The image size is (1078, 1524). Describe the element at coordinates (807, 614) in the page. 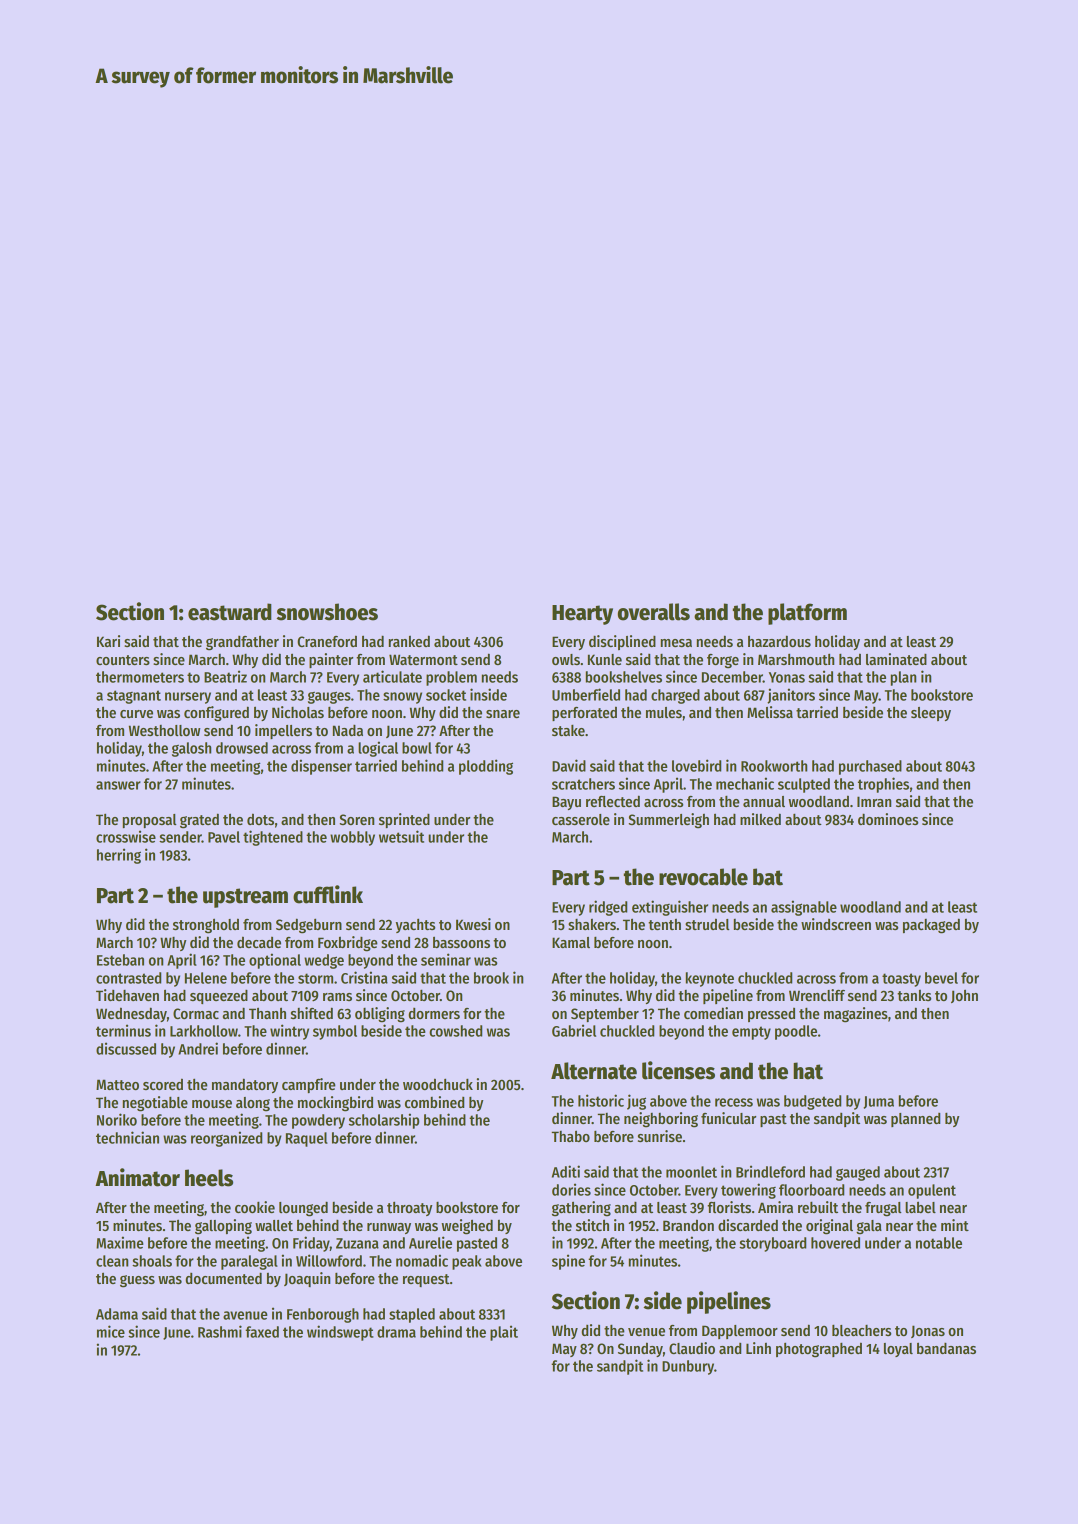

I see `platform` at that location.
